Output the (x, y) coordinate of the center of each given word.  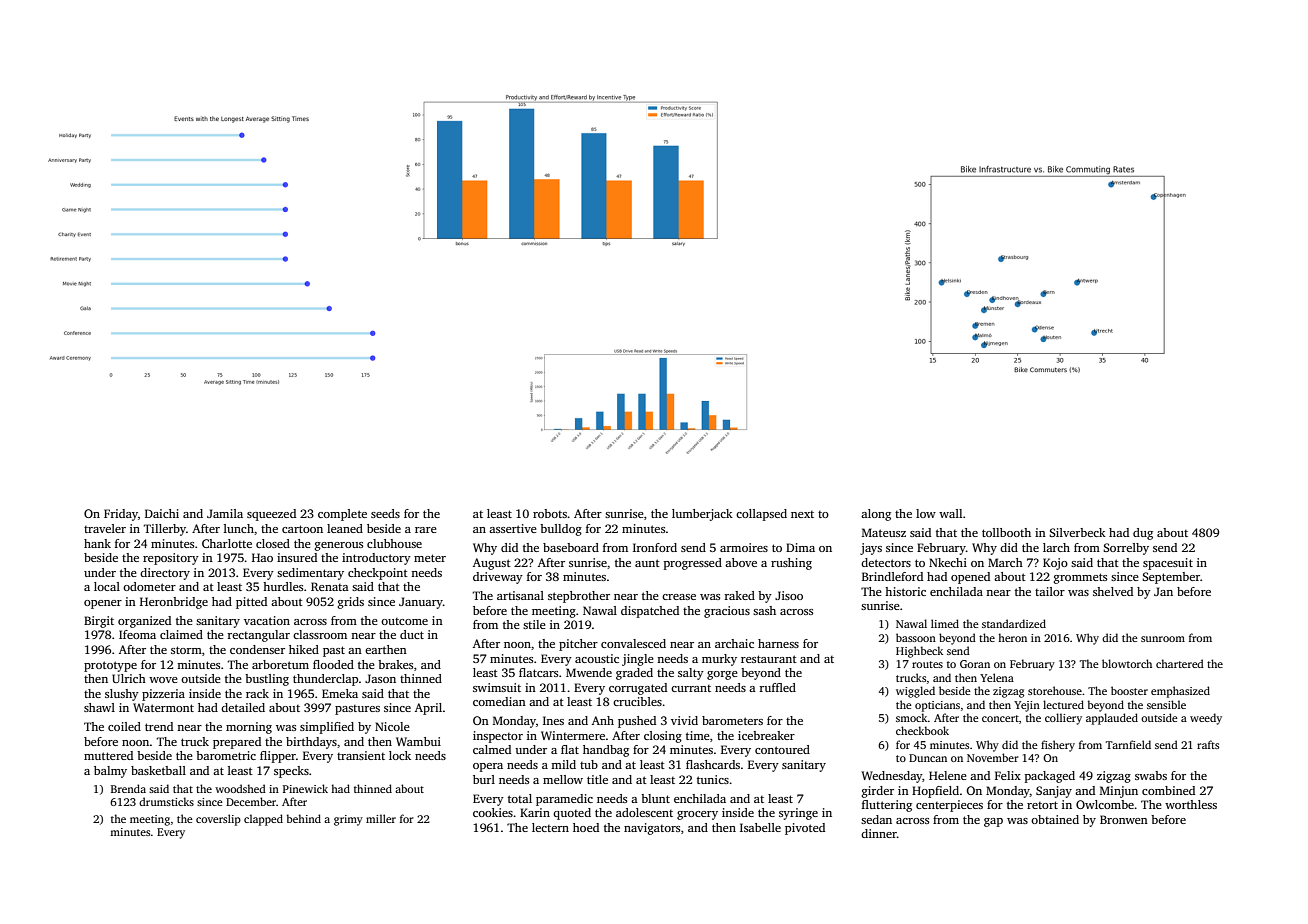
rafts (1208, 744)
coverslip (218, 820)
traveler (105, 528)
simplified (327, 728)
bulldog (561, 530)
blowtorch (1127, 663)
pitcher (578, 645)
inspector (498, 737)
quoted (572, 814)
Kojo (1055, 564)
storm (186, 650)
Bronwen (1124, 819)
